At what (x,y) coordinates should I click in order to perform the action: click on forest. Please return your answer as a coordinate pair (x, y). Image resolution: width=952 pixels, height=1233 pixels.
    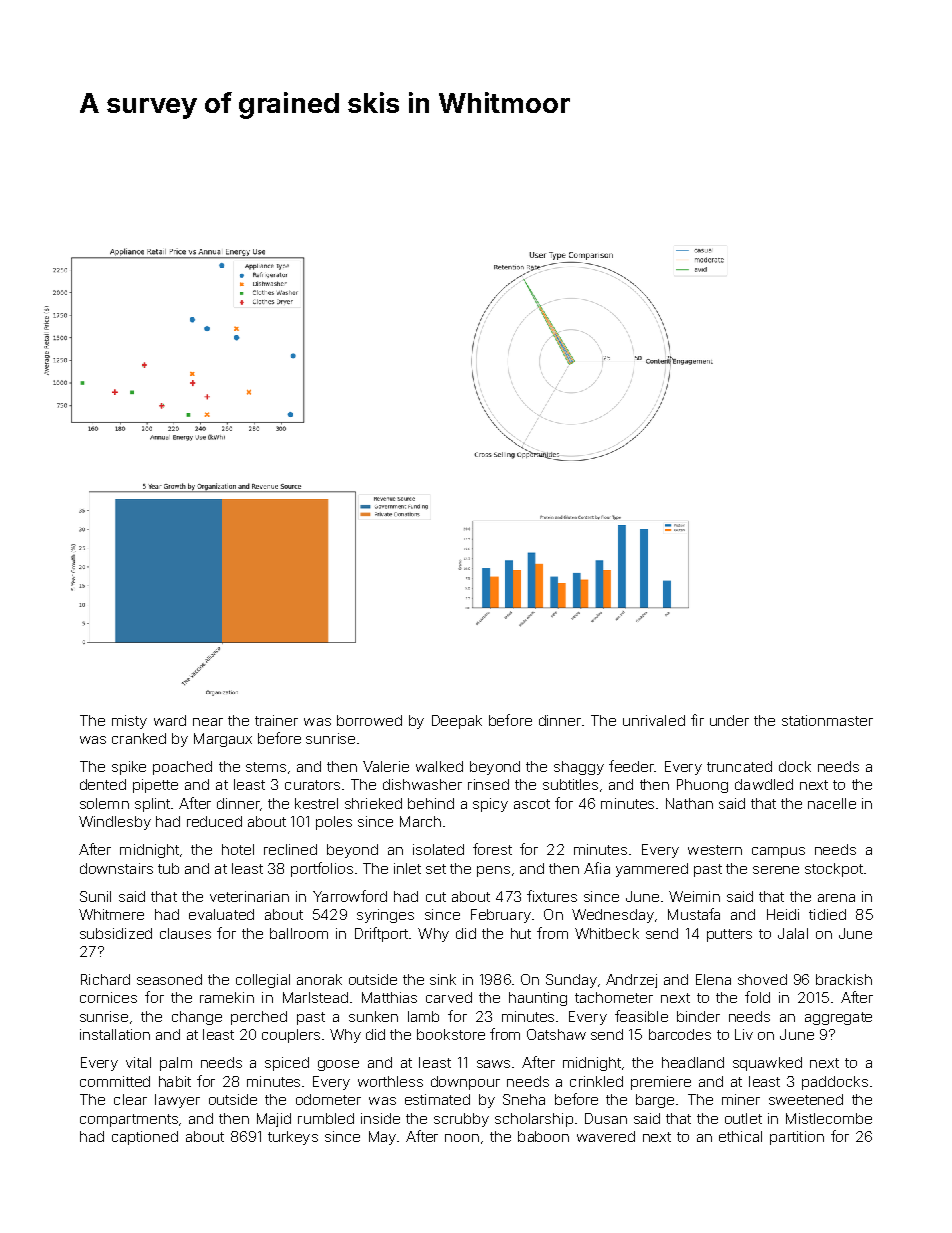
    Looking at the image, I should click on (492, 849).
